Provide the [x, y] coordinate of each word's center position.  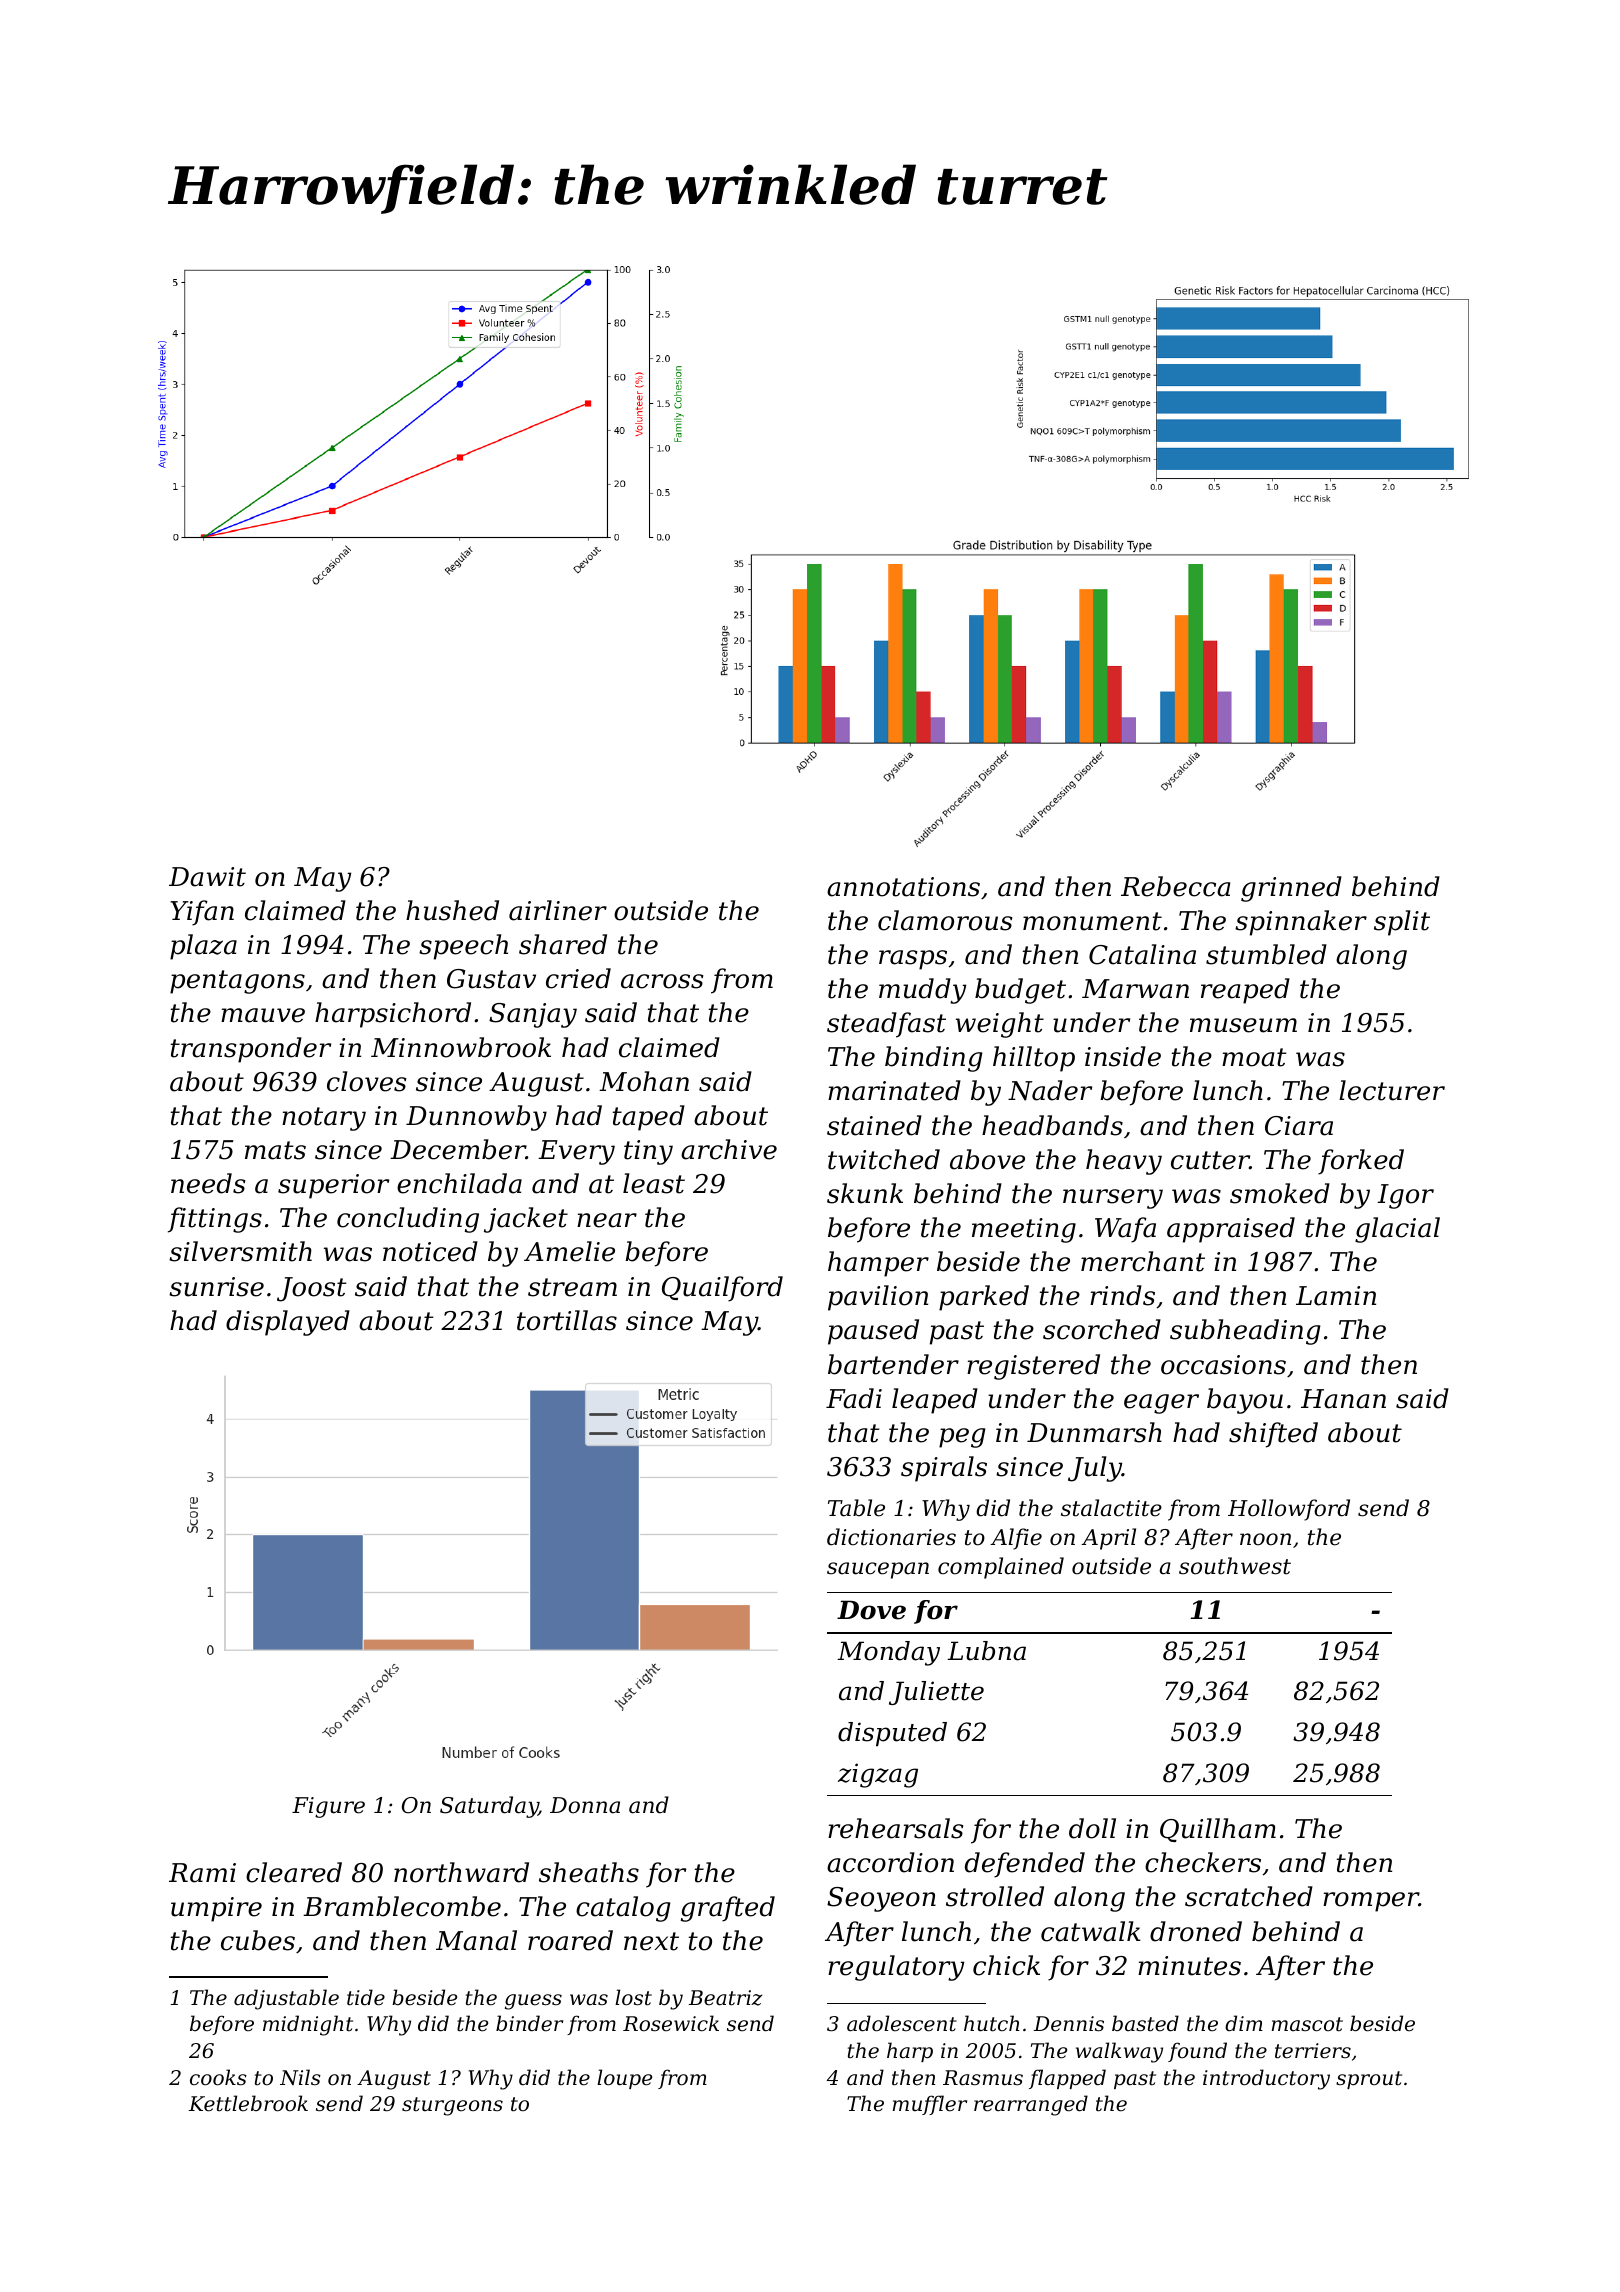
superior [333, 1186]
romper [1371, 1902]
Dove [871, 1610]
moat [1254, 1057]
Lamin [1336, 1296]
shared [563, 944]
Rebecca [1176, 886]
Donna [585, 1805]
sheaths [589, 1872]
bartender [893, 1364]
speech [463, 947]
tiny [648, 1152]
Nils [300, 2077]
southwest [1235, 1566]
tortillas [567, 1320]
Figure [328, 1807]
